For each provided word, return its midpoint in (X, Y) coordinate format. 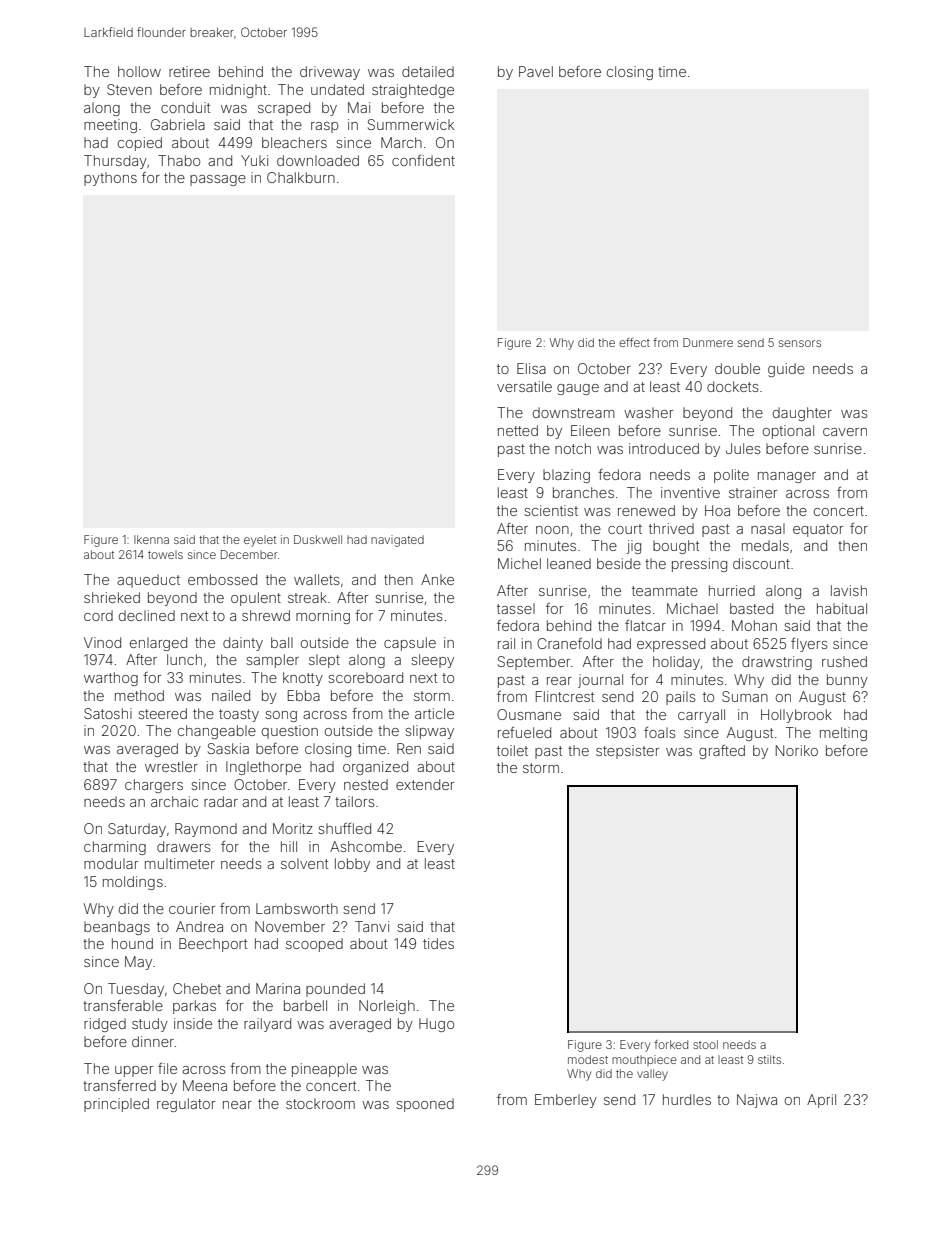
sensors (800, 343)
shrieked (112, 597)
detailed (428, 71)
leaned (569, 563)
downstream (574, 412)
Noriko (797, 750)
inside (193, 1023)
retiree (189, 71)
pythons (110, 179)
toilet (512, 750)
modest (588, 1059)
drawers (184, 846)
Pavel (536, 71)
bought (676, 547)
